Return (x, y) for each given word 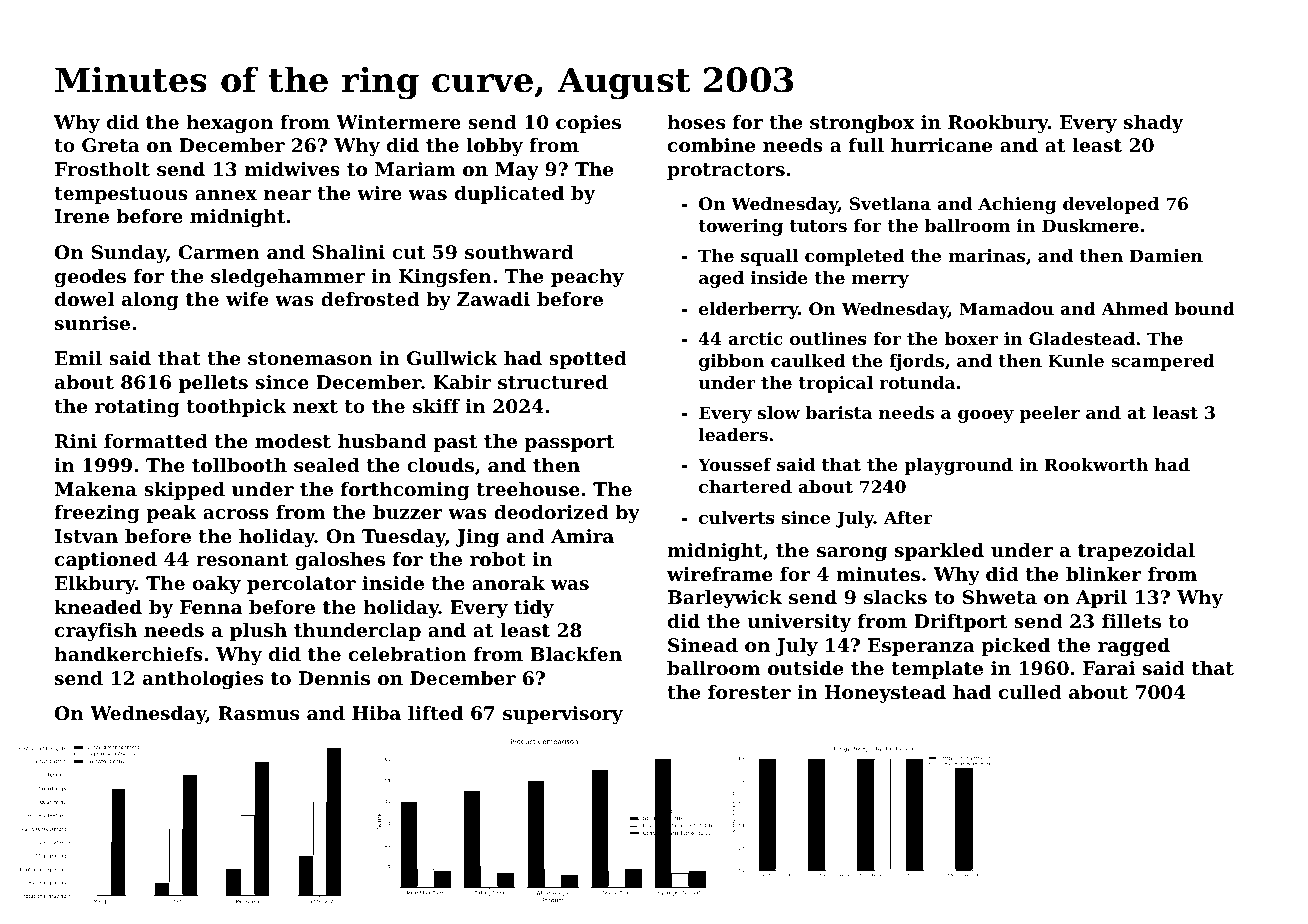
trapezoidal (1136, 552)
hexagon (229, 124)
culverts (737, 517)
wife (247, 299)
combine (711, 145)
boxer (971, 338)
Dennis (334, 678)
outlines (828, 338)
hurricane (941, 145)
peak (171, 514)
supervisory (563, 715)
